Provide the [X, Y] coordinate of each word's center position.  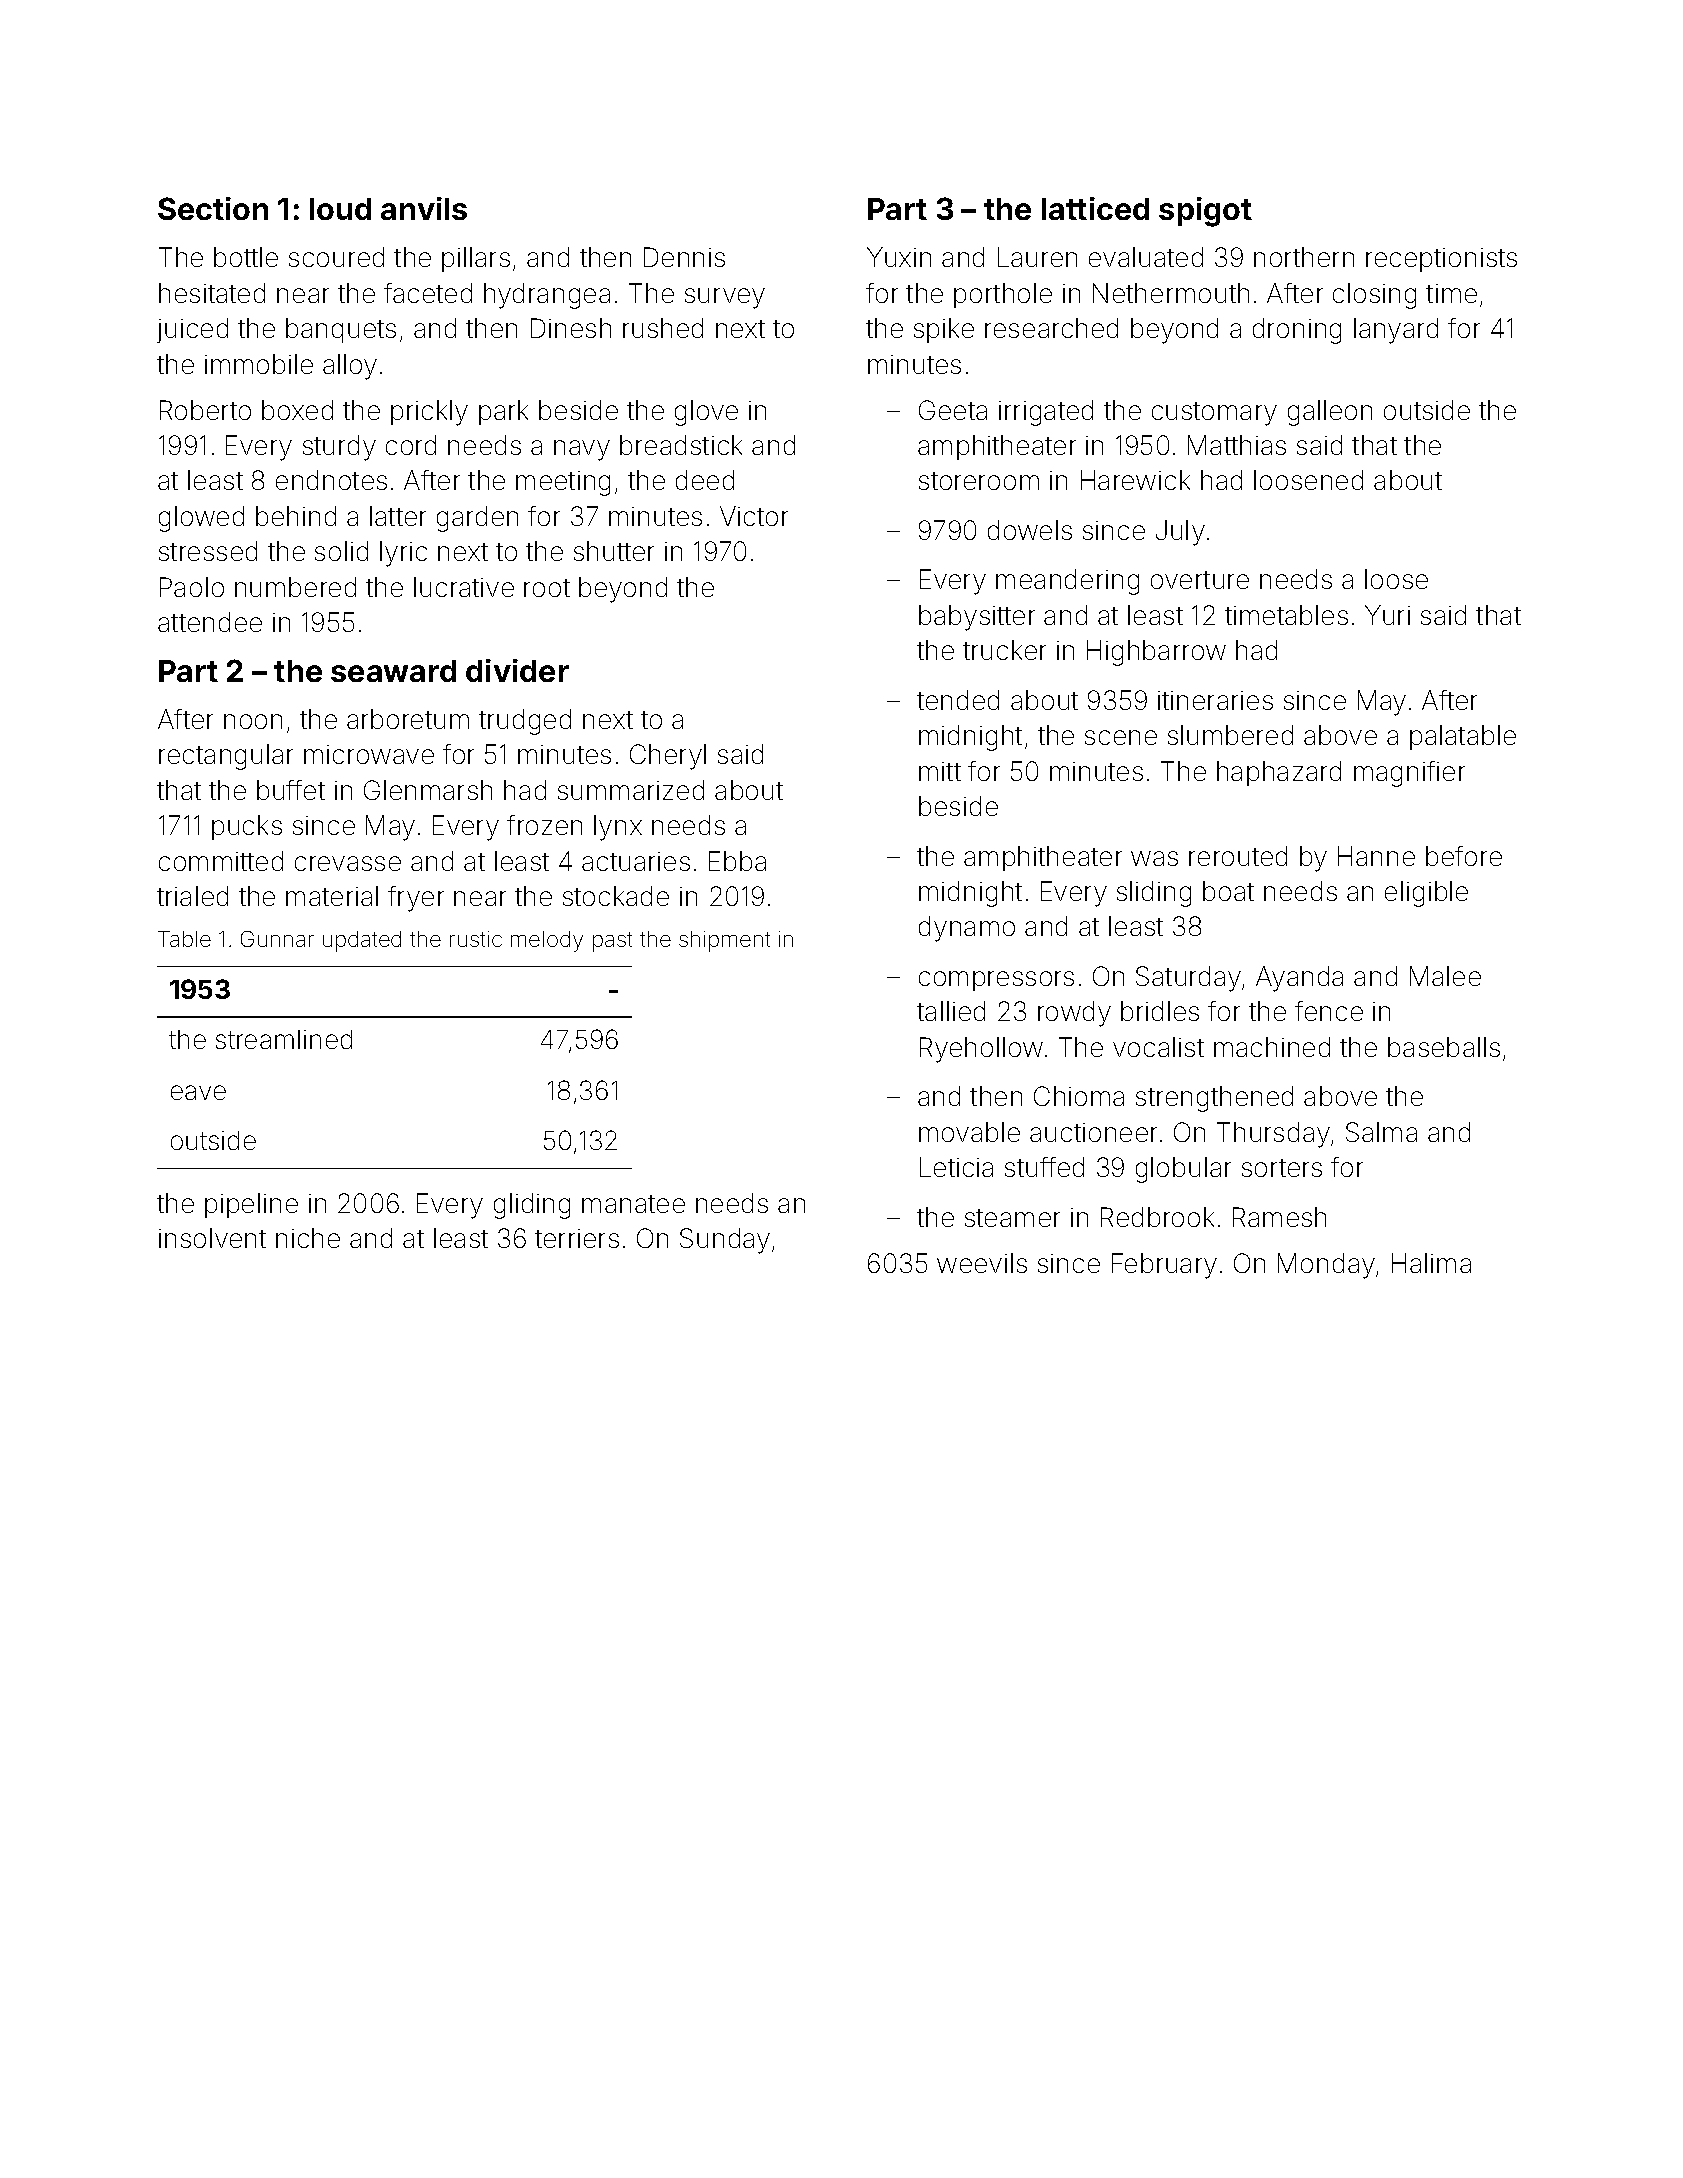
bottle [246, 257]
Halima [1431, 1263]
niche [308, 1238]
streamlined [284, 1039]
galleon [1330, 413]
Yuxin [899, 257]
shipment [724, 941]
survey [725, 298]
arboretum [408, 719]
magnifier [1409, 774]
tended [958, 700]
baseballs [1444, 1047]
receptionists [1441, 260]
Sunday [725, 1241]
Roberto [205, 410]
